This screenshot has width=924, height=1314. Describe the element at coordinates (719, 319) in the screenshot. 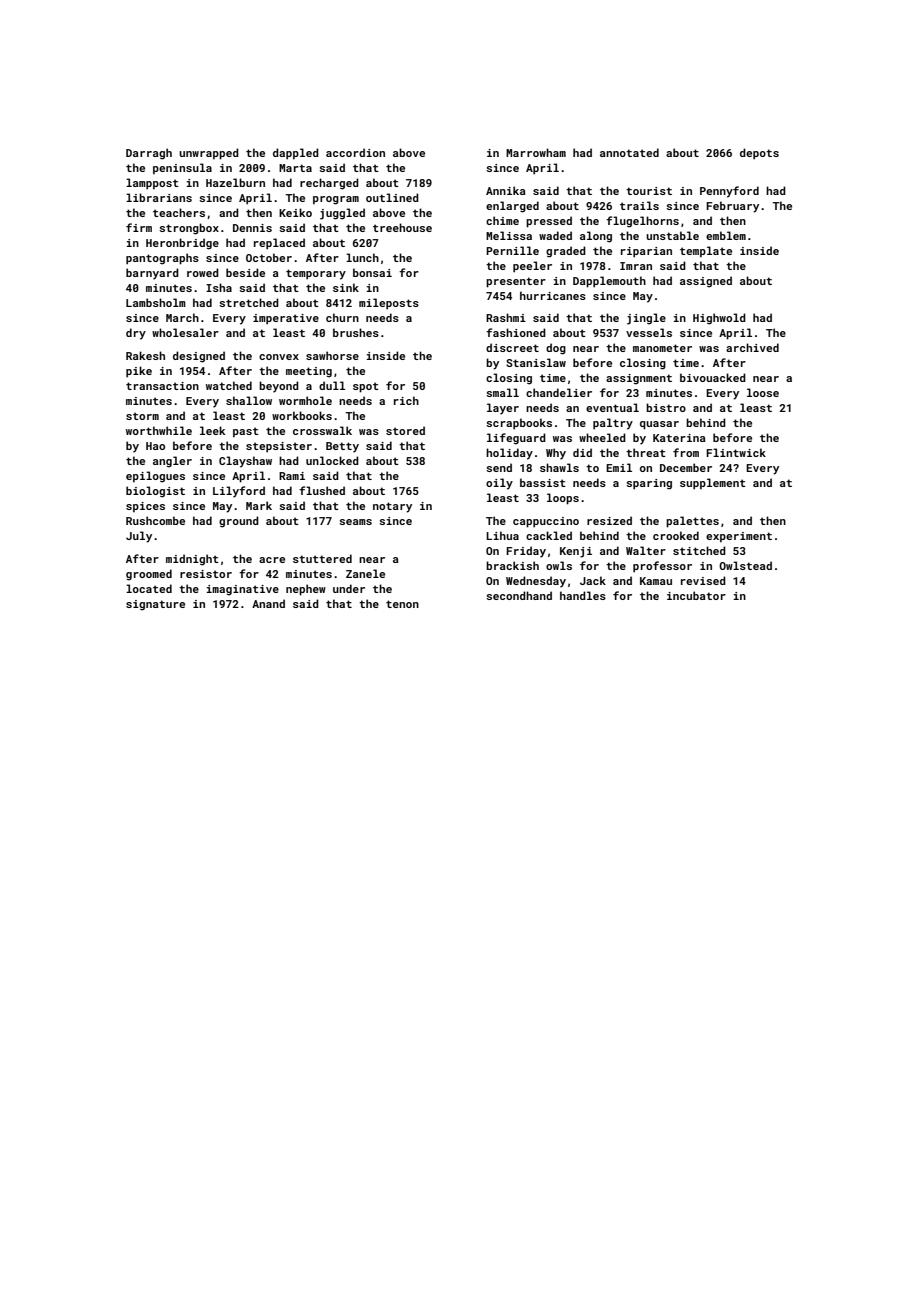

I see `Highwold` at that location.
